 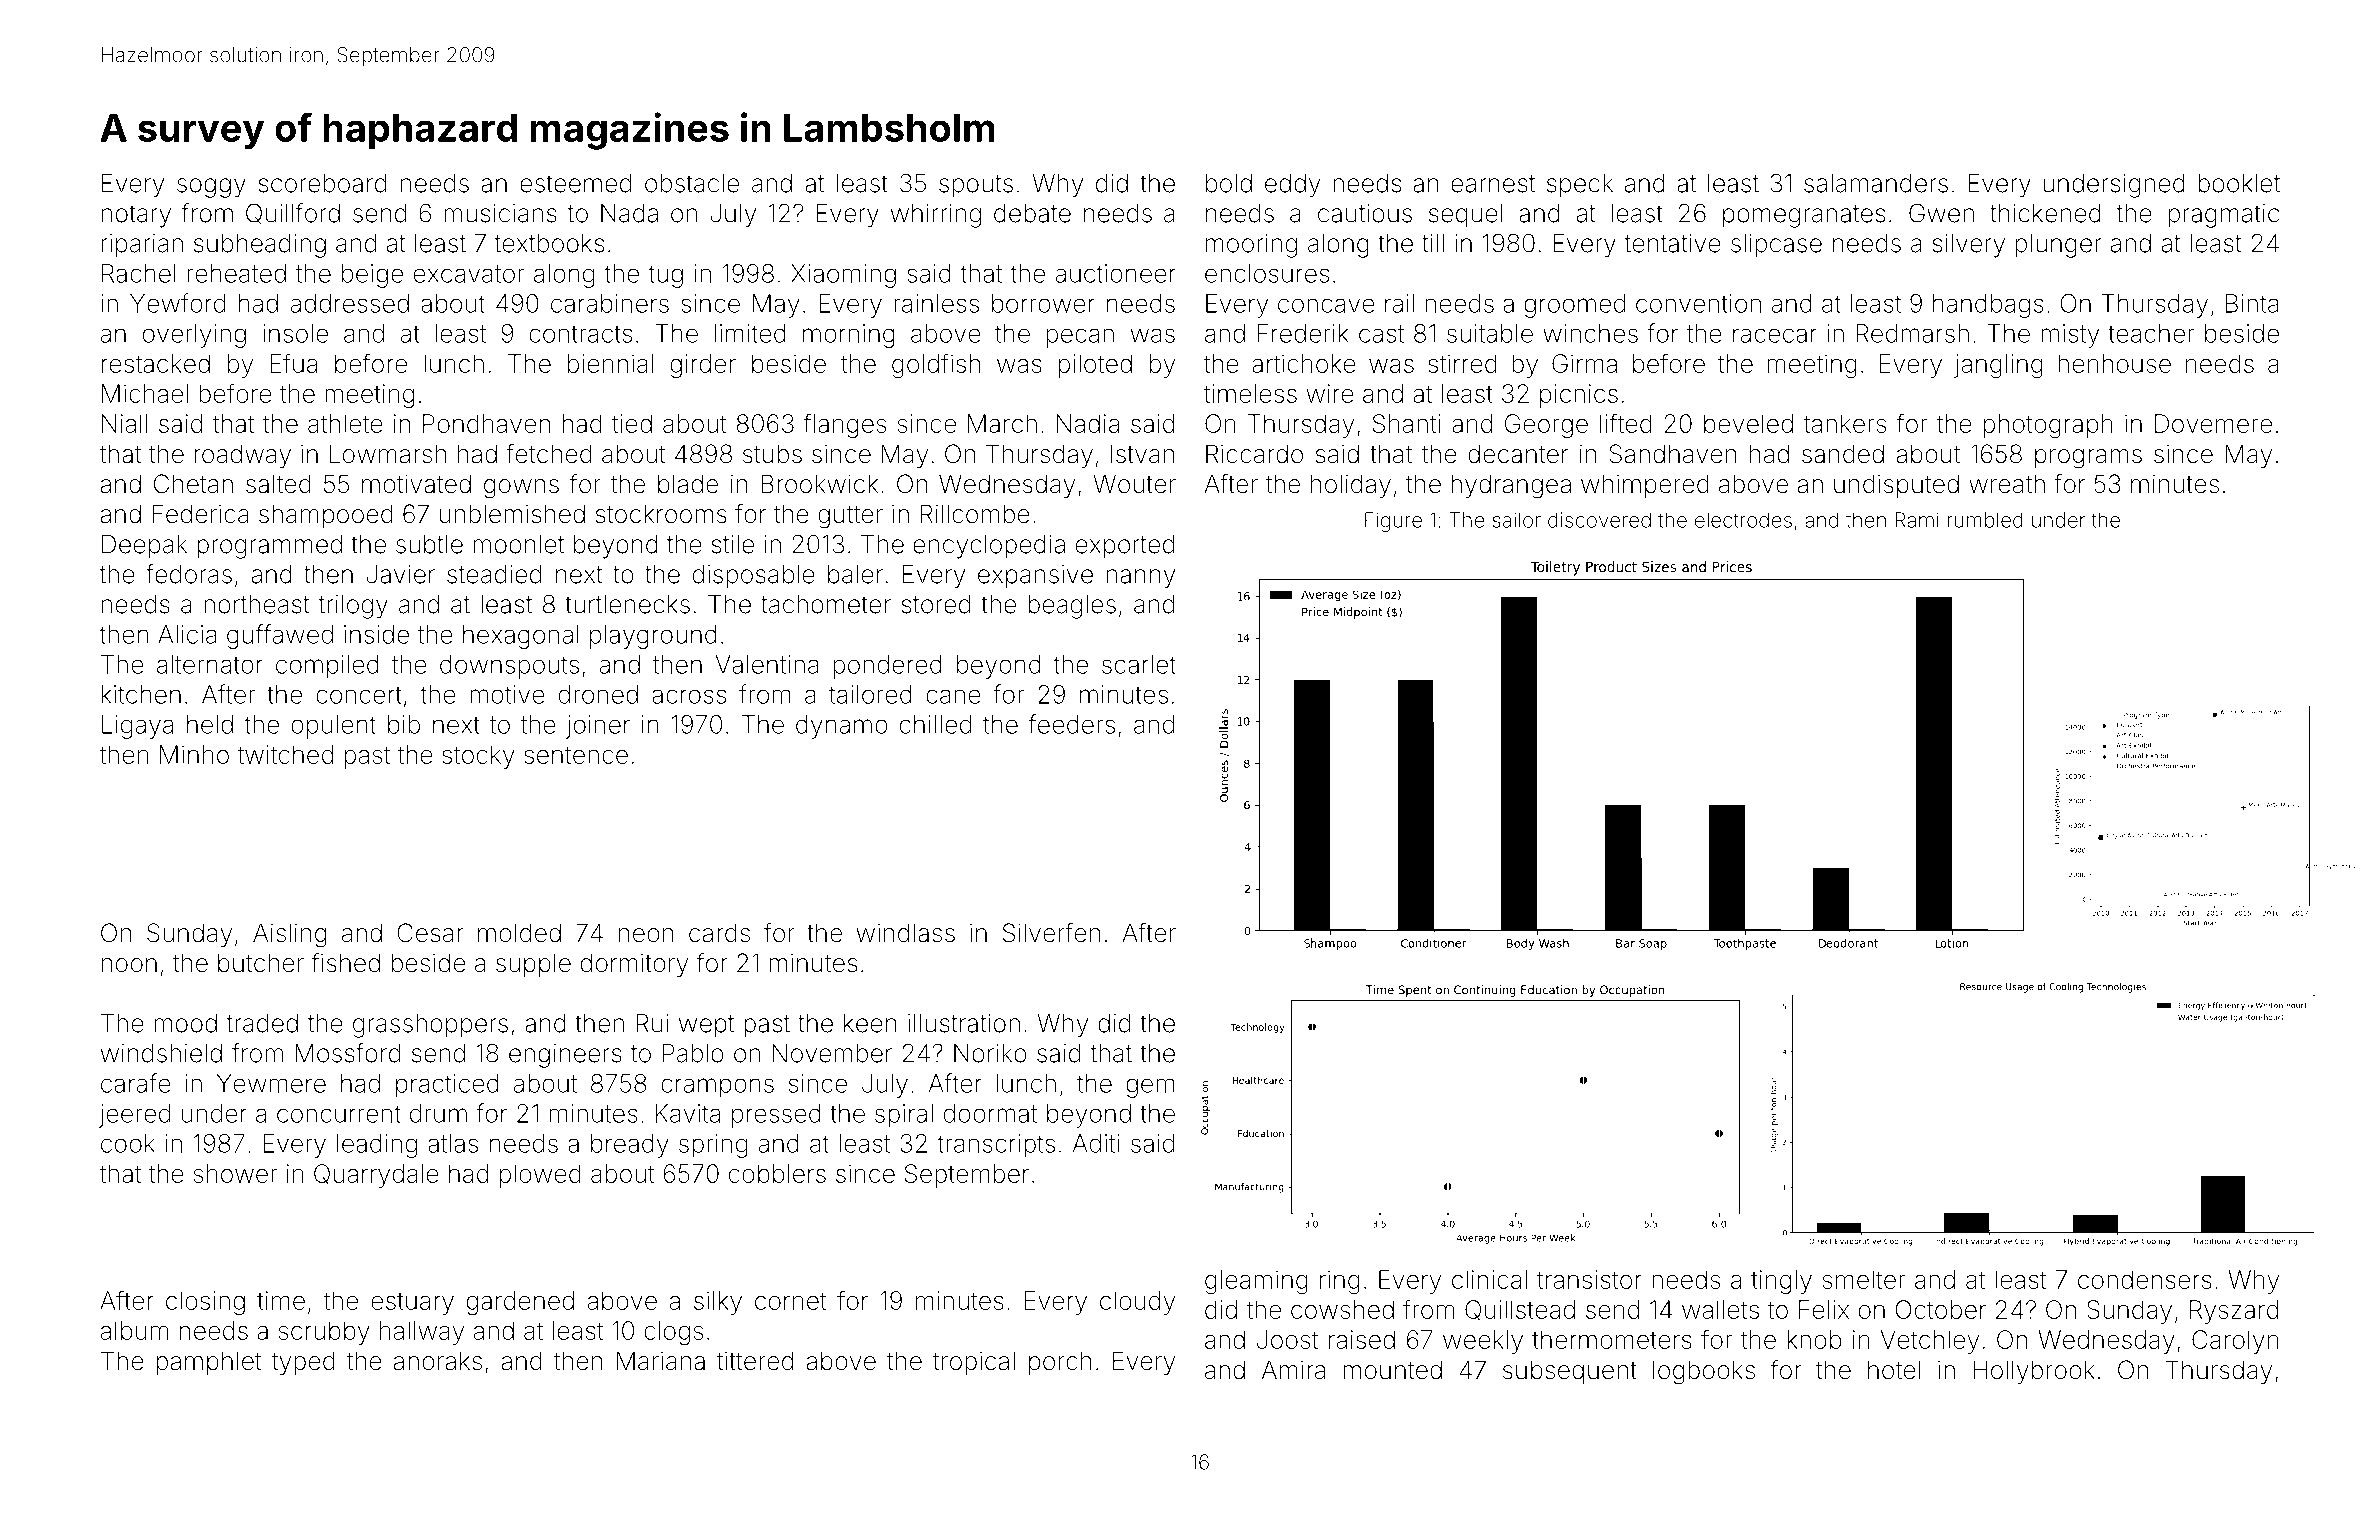 What do you see at coordinates (2034, 1372) in the image?
I see `Hollybrook` at bounding box center [2034, 1372].
